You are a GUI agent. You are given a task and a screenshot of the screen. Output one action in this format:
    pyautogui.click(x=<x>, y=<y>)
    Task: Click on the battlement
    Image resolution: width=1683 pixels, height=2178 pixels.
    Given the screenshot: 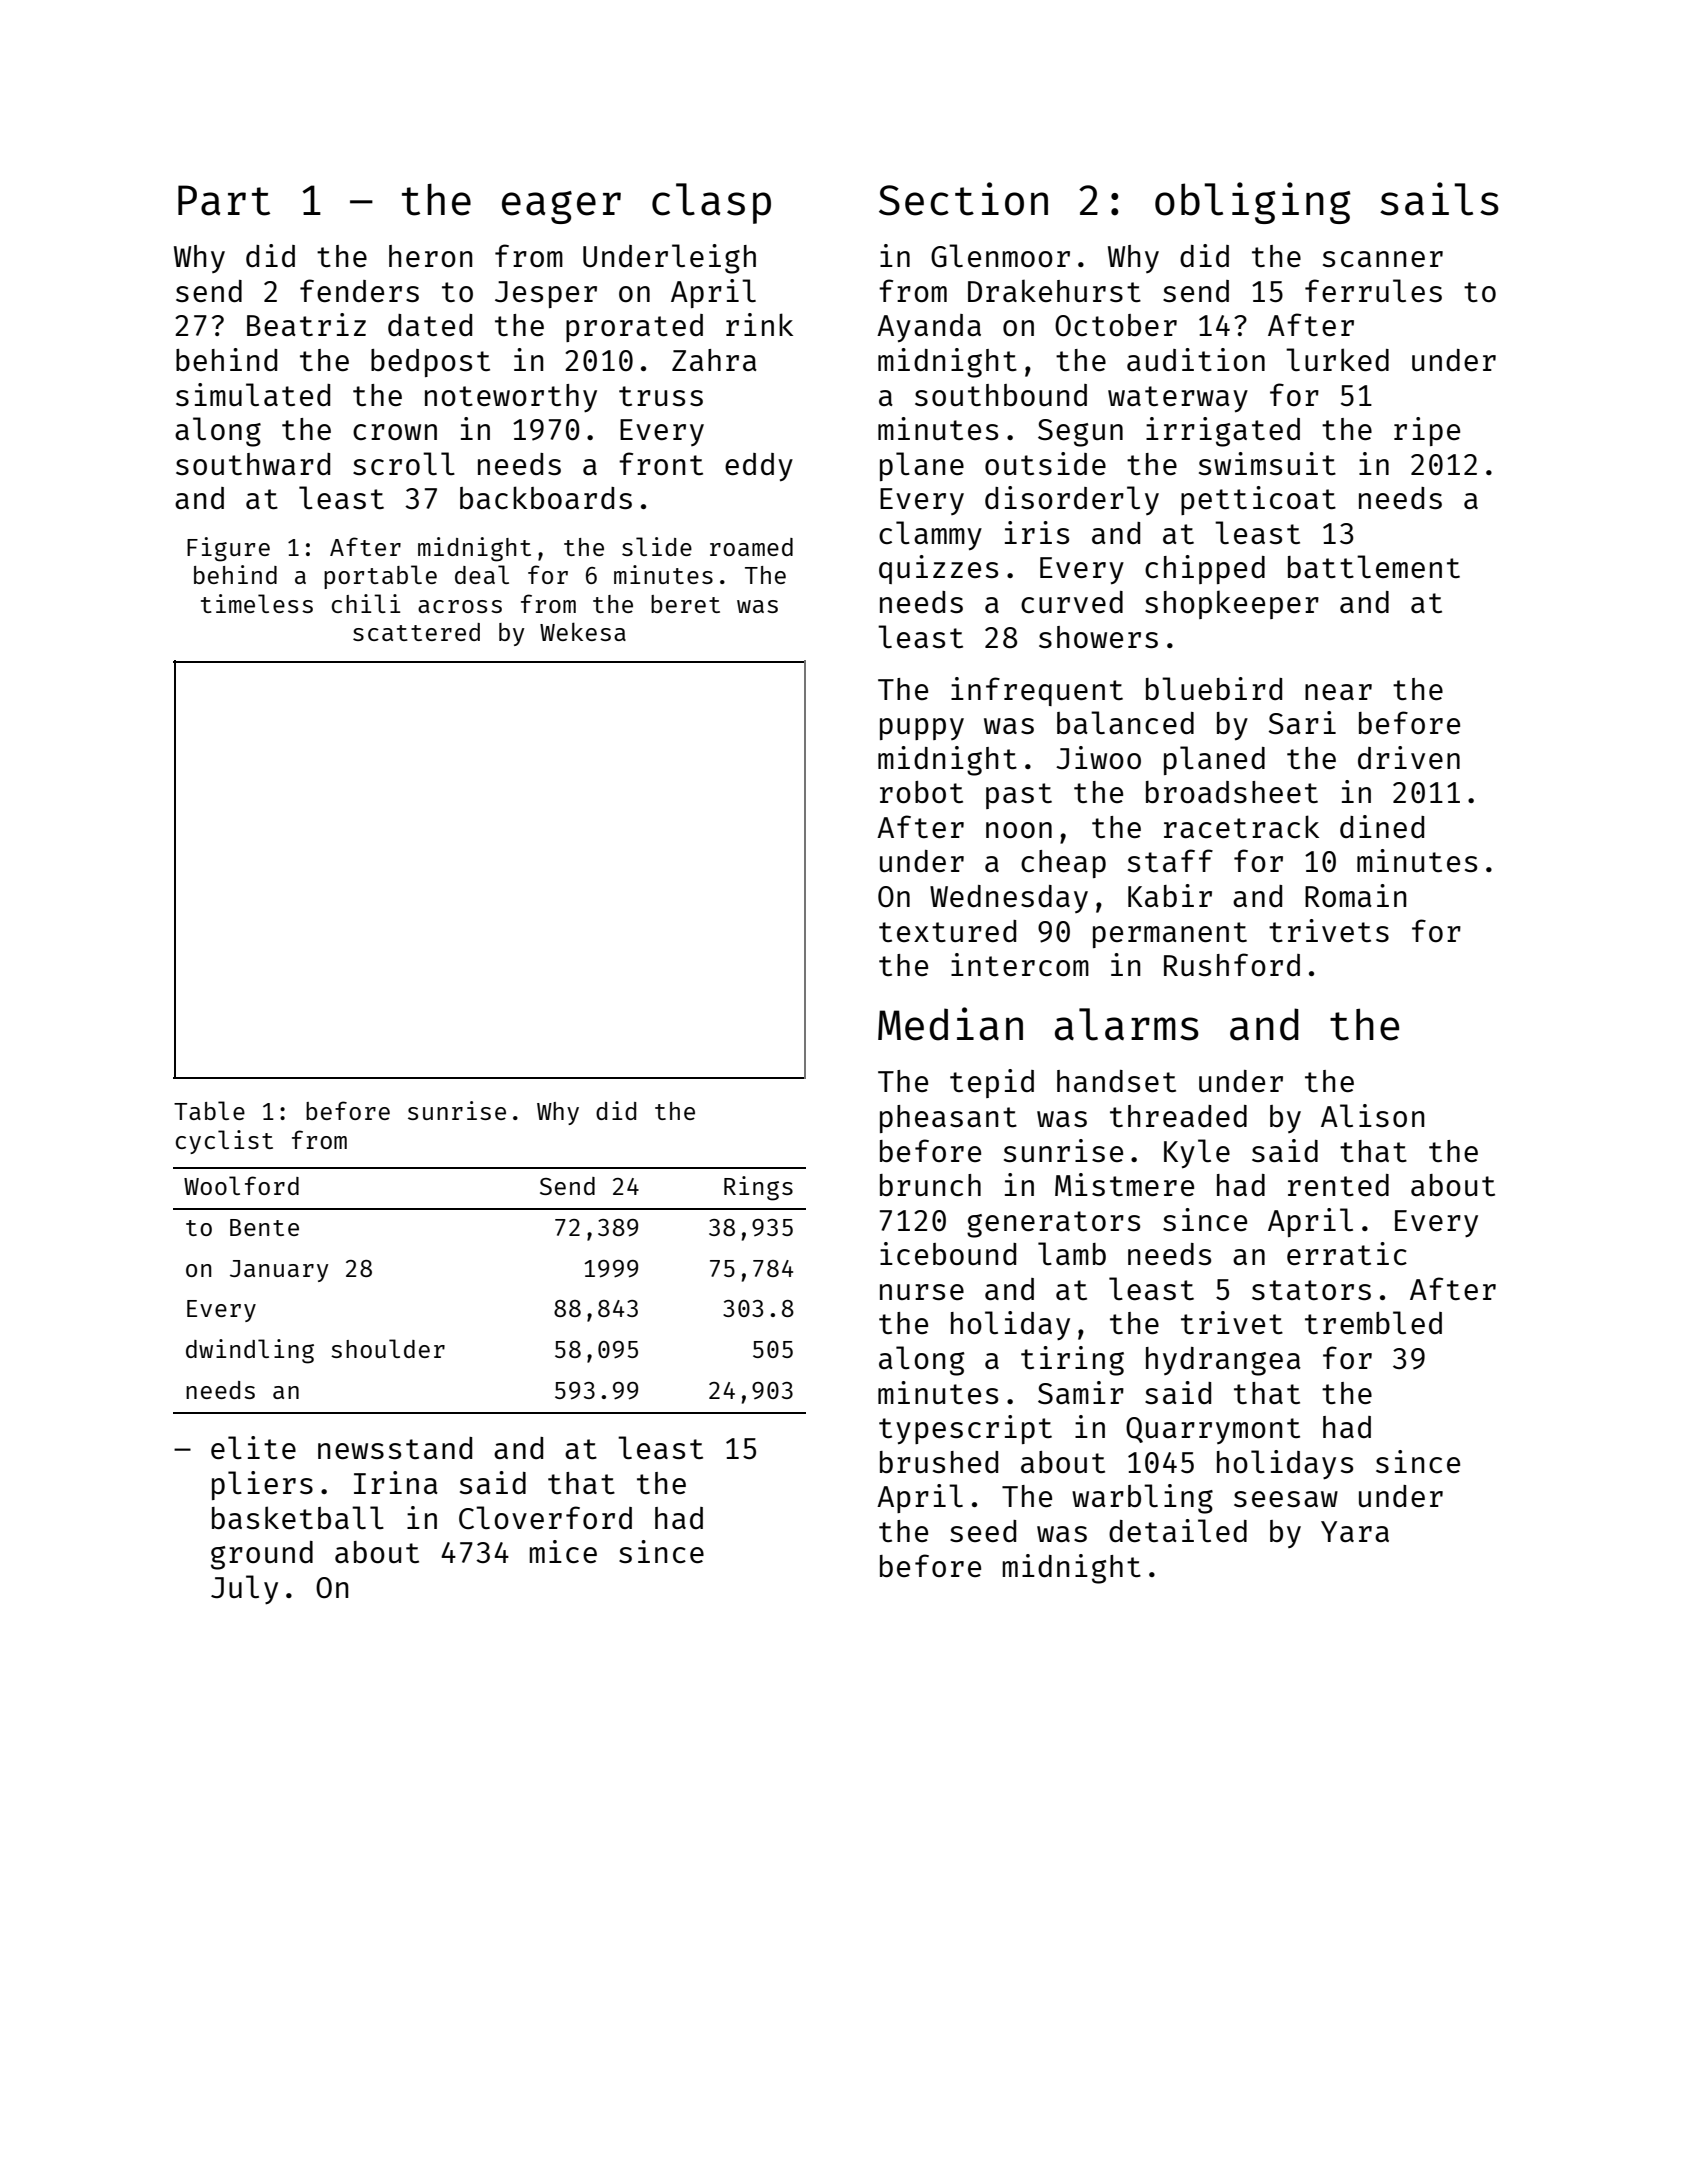 What is the action you would take?
    pyautogui.click(x=1374, y=566)
